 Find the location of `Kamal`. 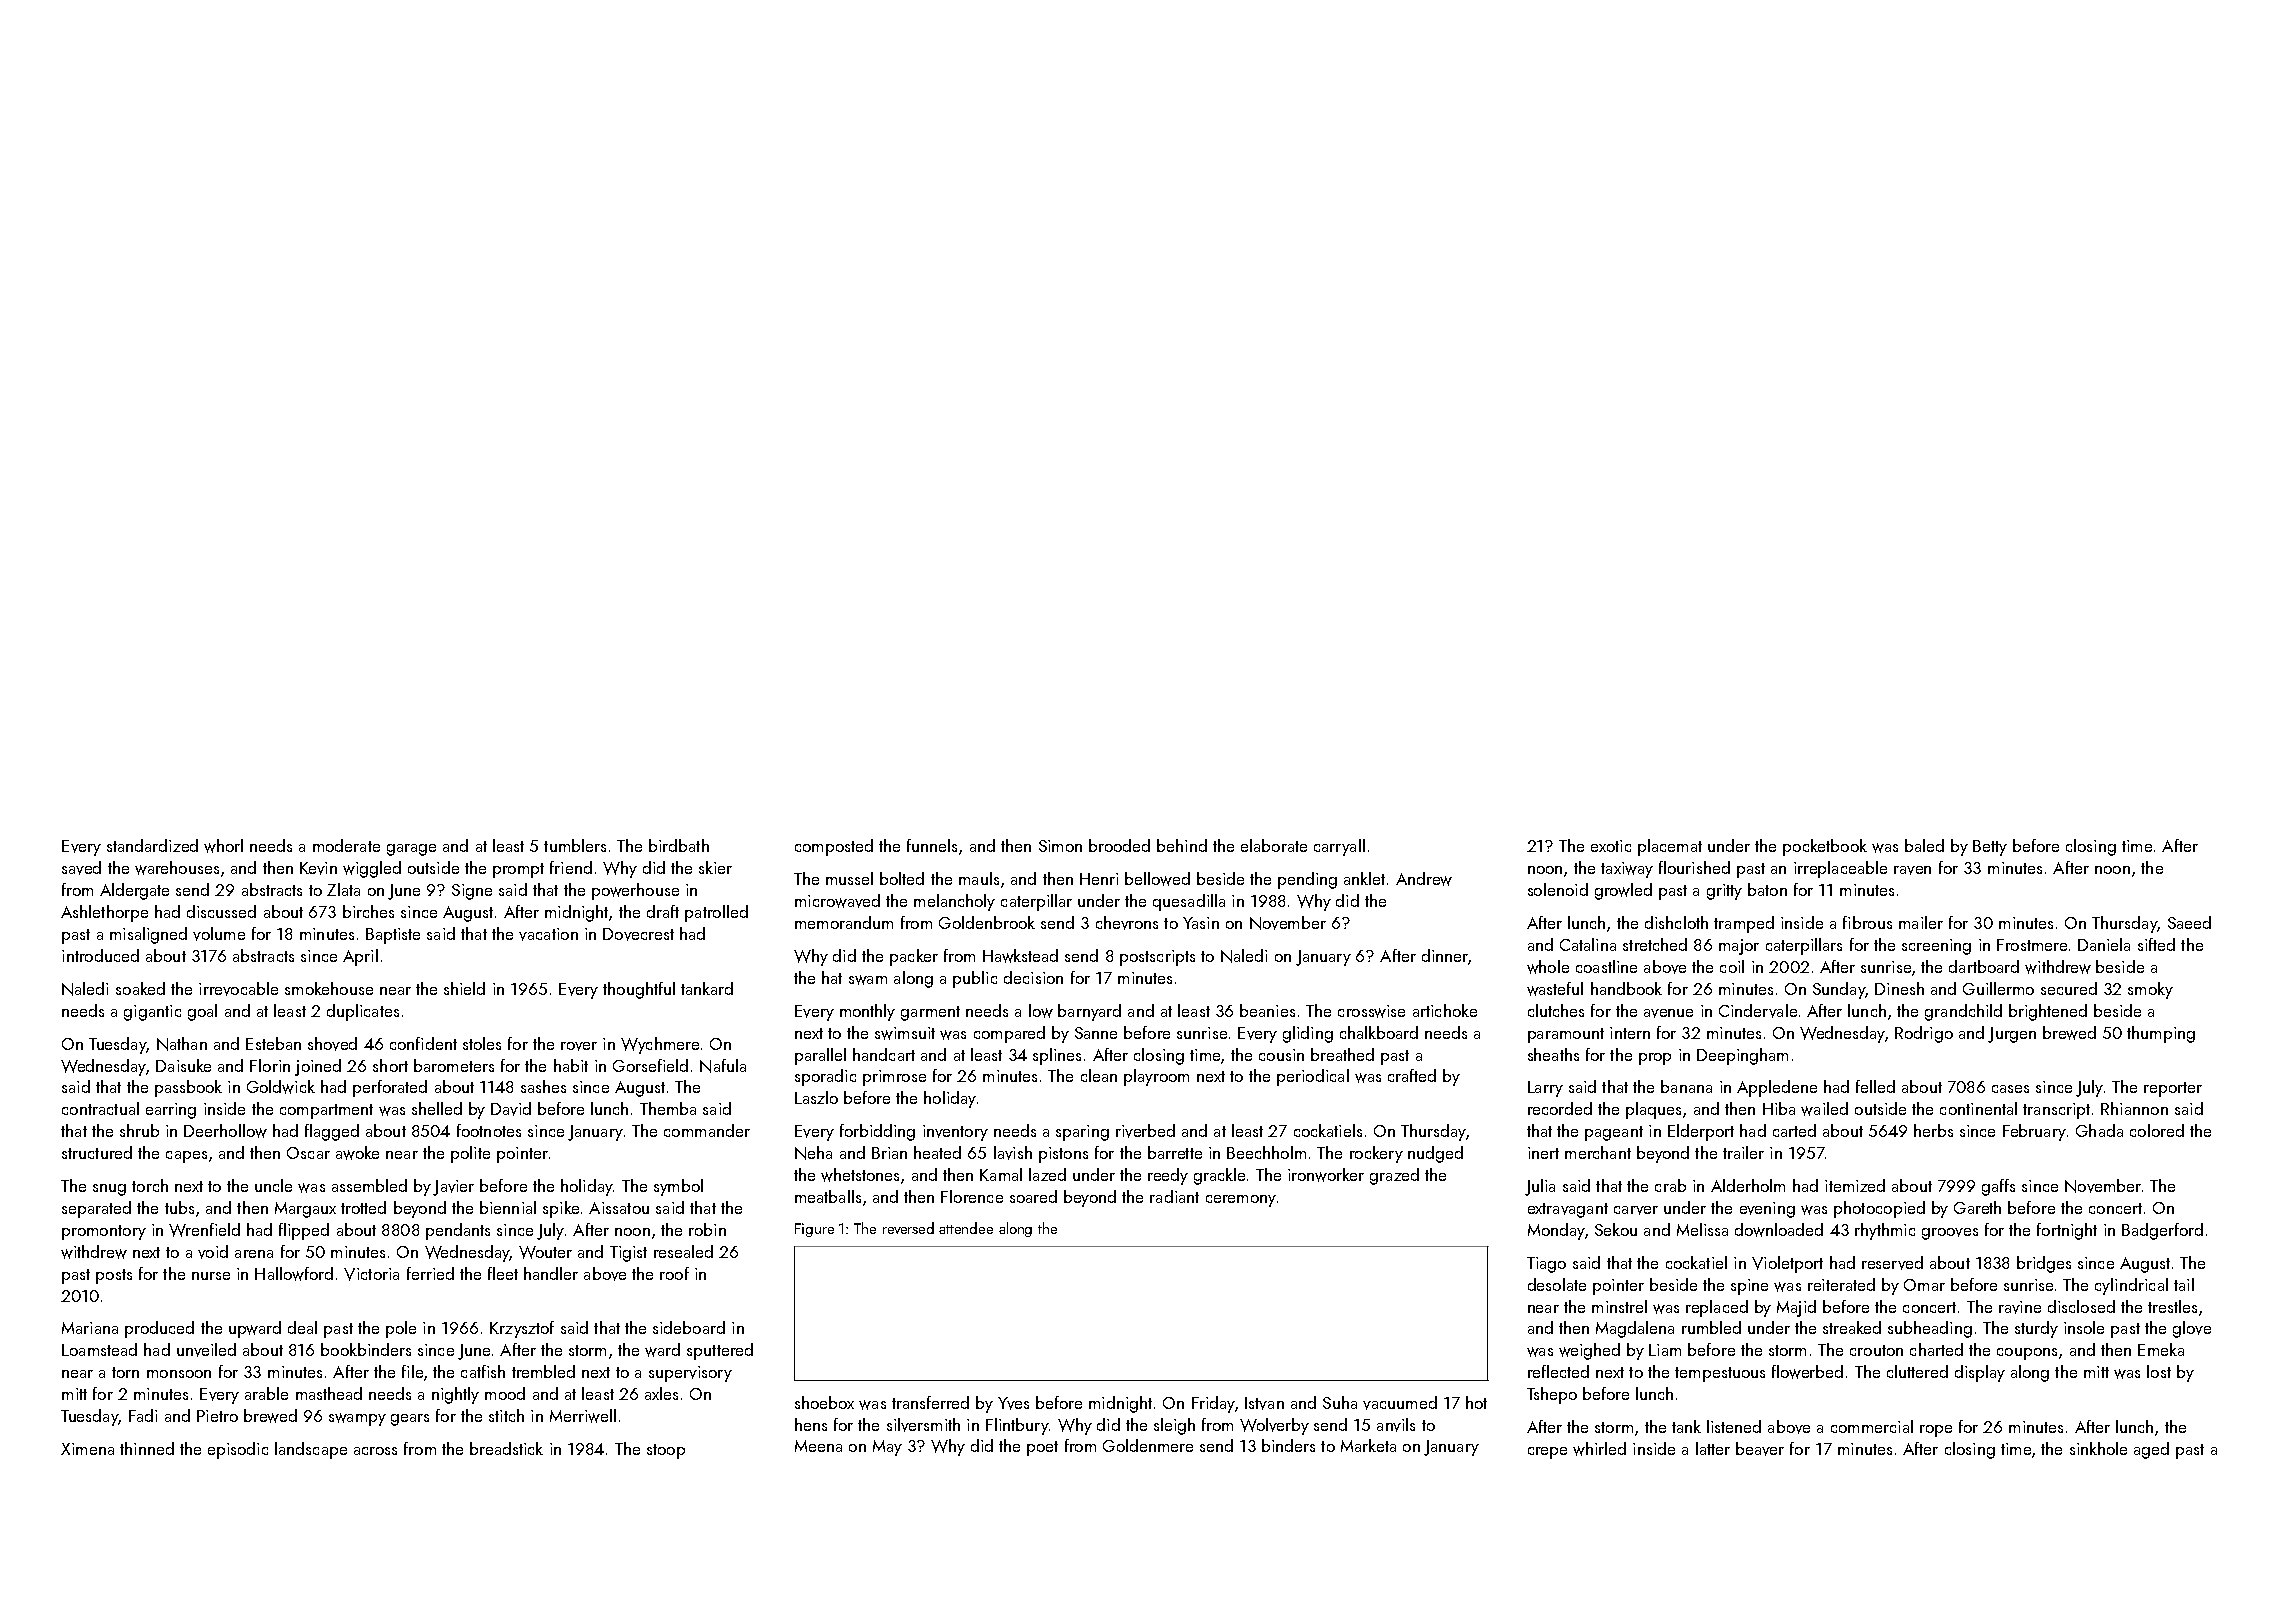

Kamal is located at coordinates (1001, 1174).
